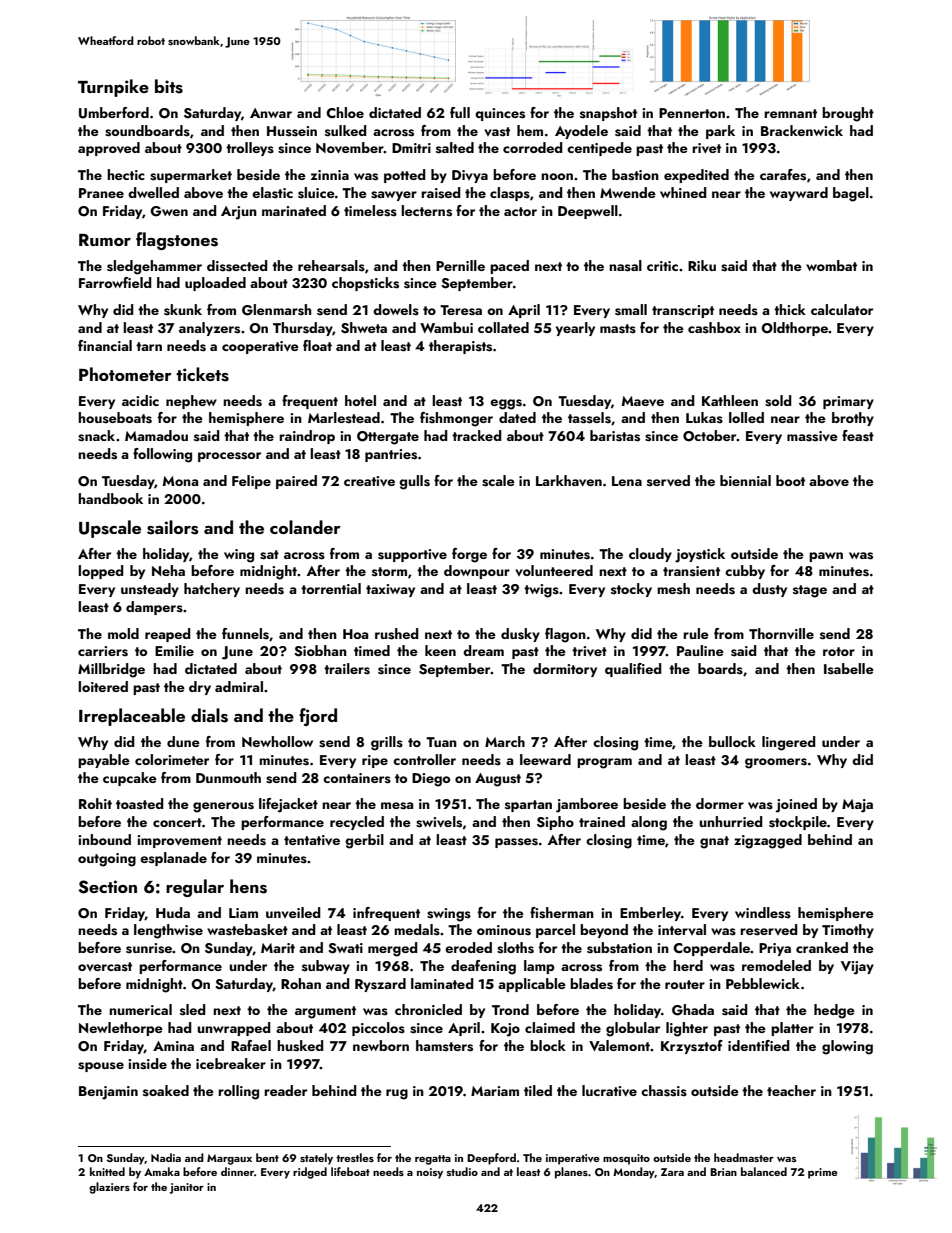  What do you see at coordinates (414, 482) in the screenshot?
I see `gulls` at bounding box center [414, 482].
